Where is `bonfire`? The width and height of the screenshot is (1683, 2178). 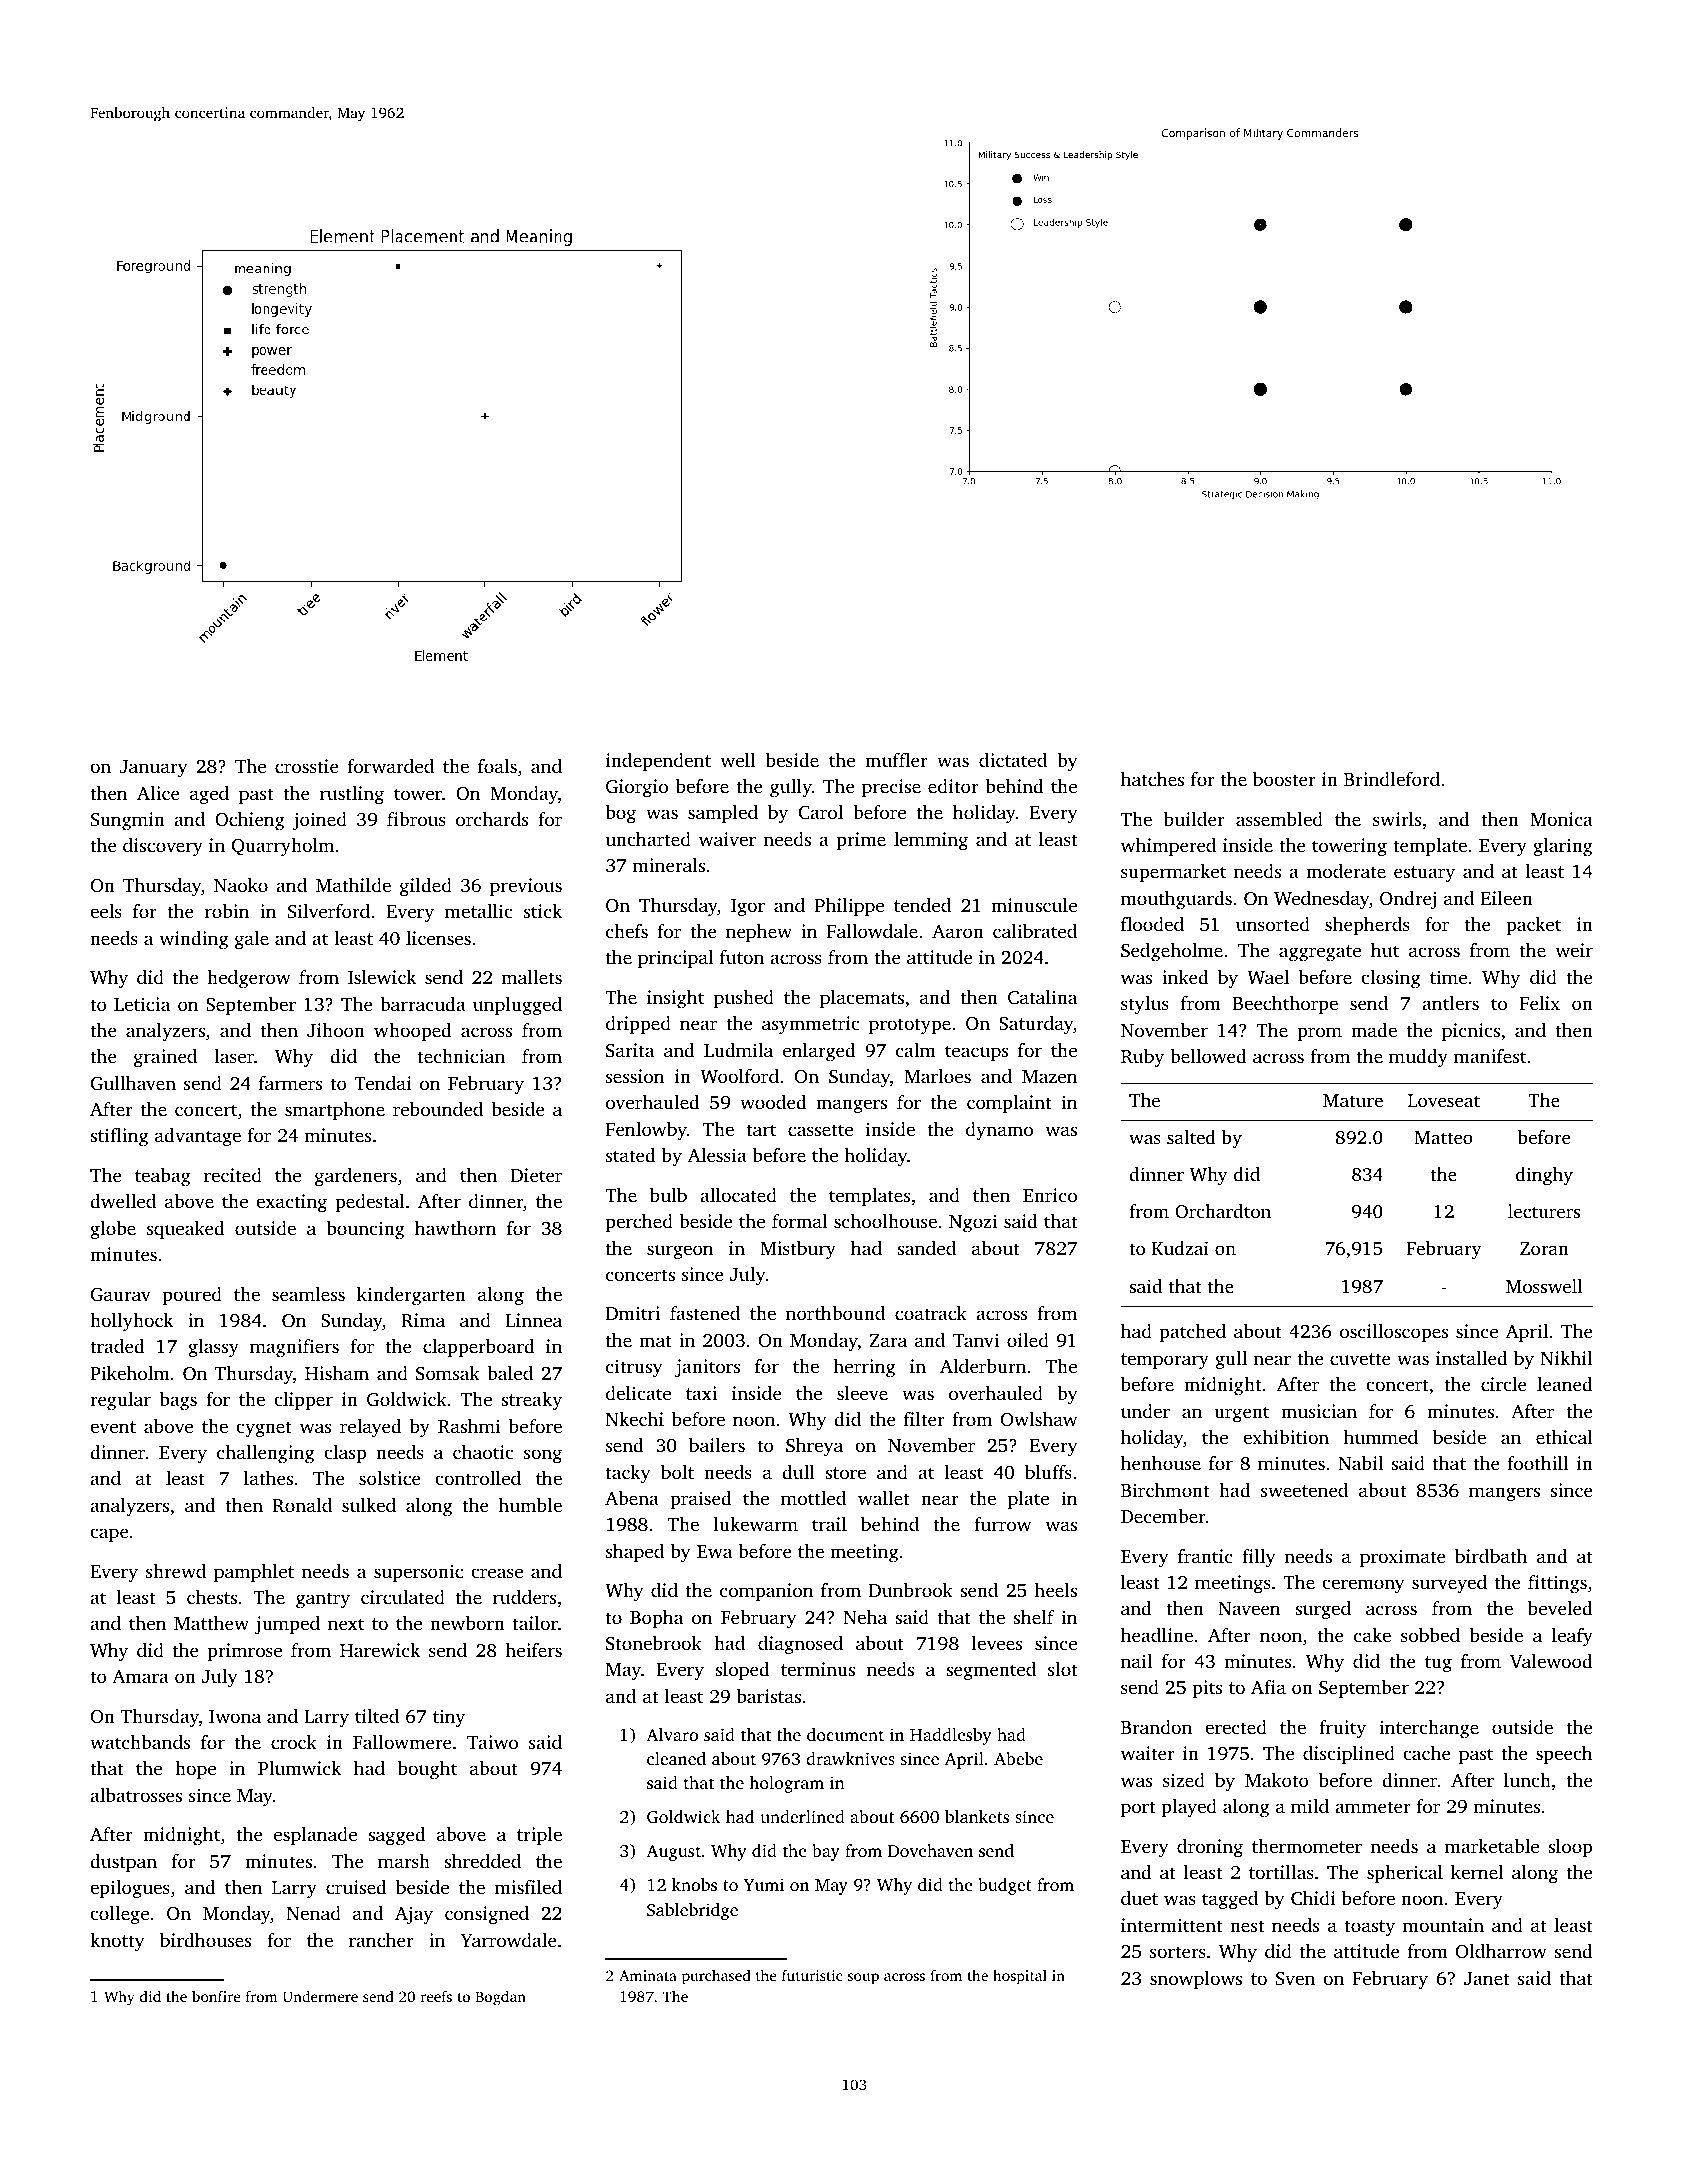
bonfire is located at coordinates (216, 1996).
